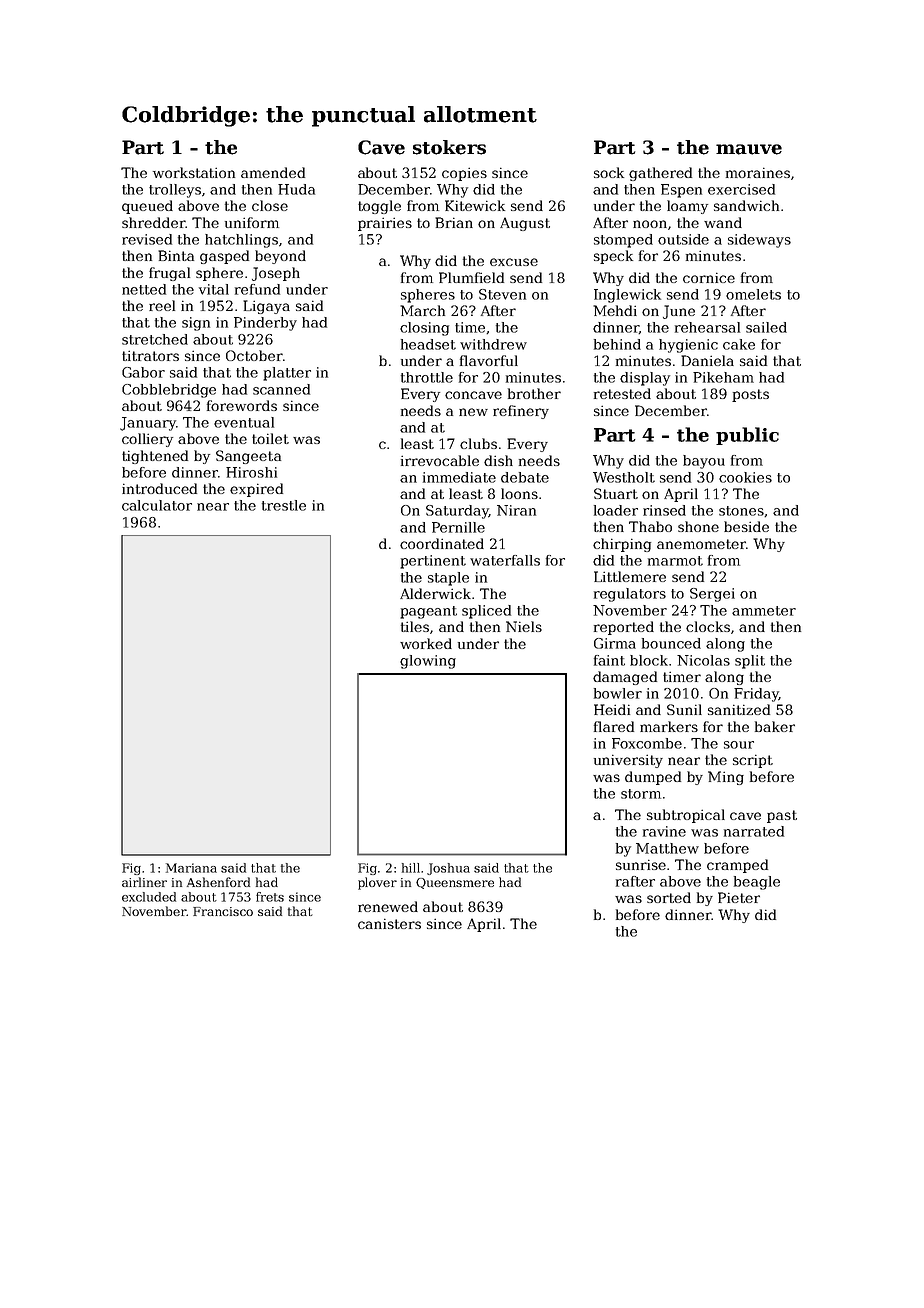 This screenshot has height=1308, width=924. What do you see at coordinates (745, 477) in the screenshot?
I see `cookies` at bounding box center [745, 477].
